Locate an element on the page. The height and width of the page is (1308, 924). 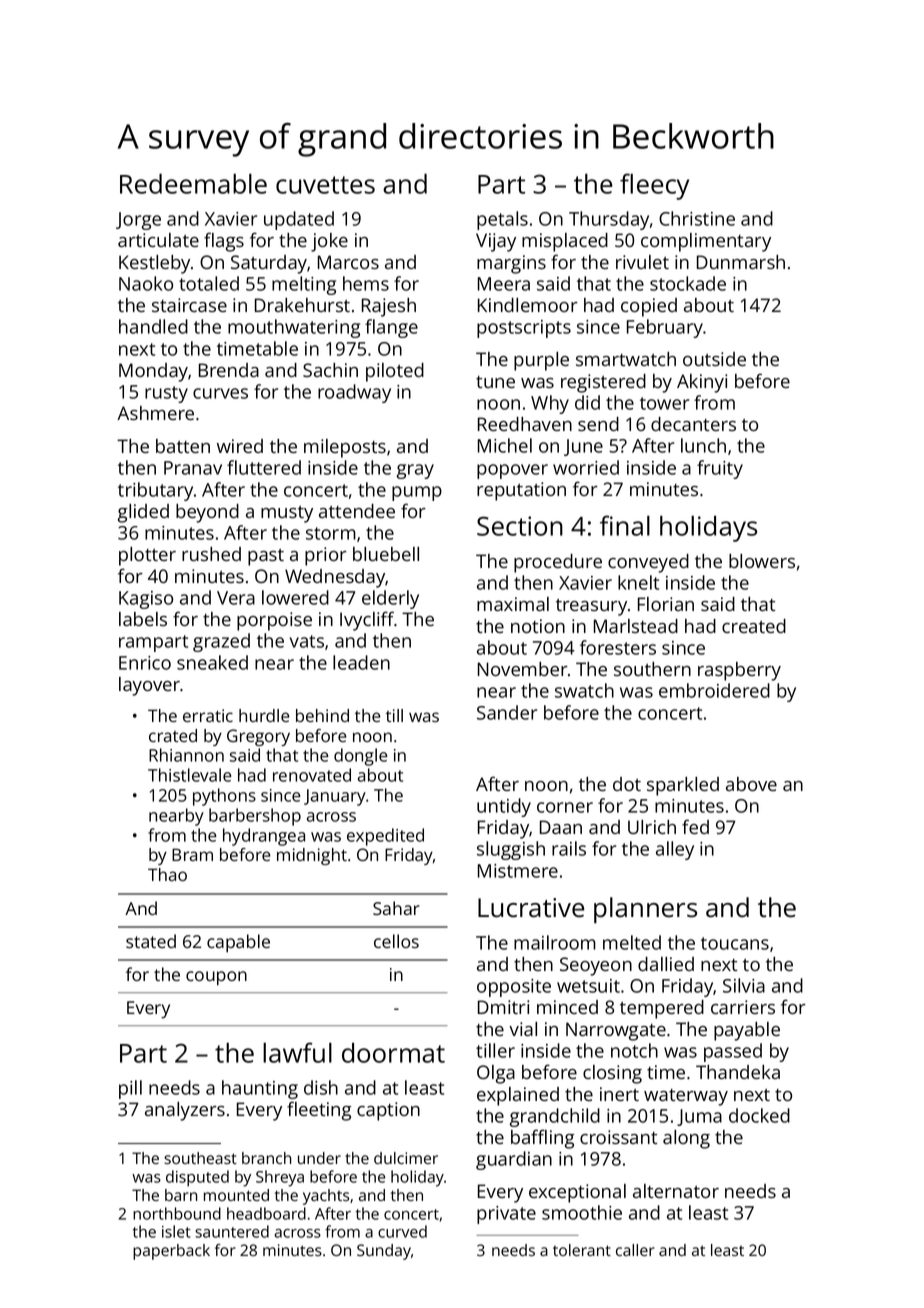
analyzers is located at coordinates (185, 1111).
